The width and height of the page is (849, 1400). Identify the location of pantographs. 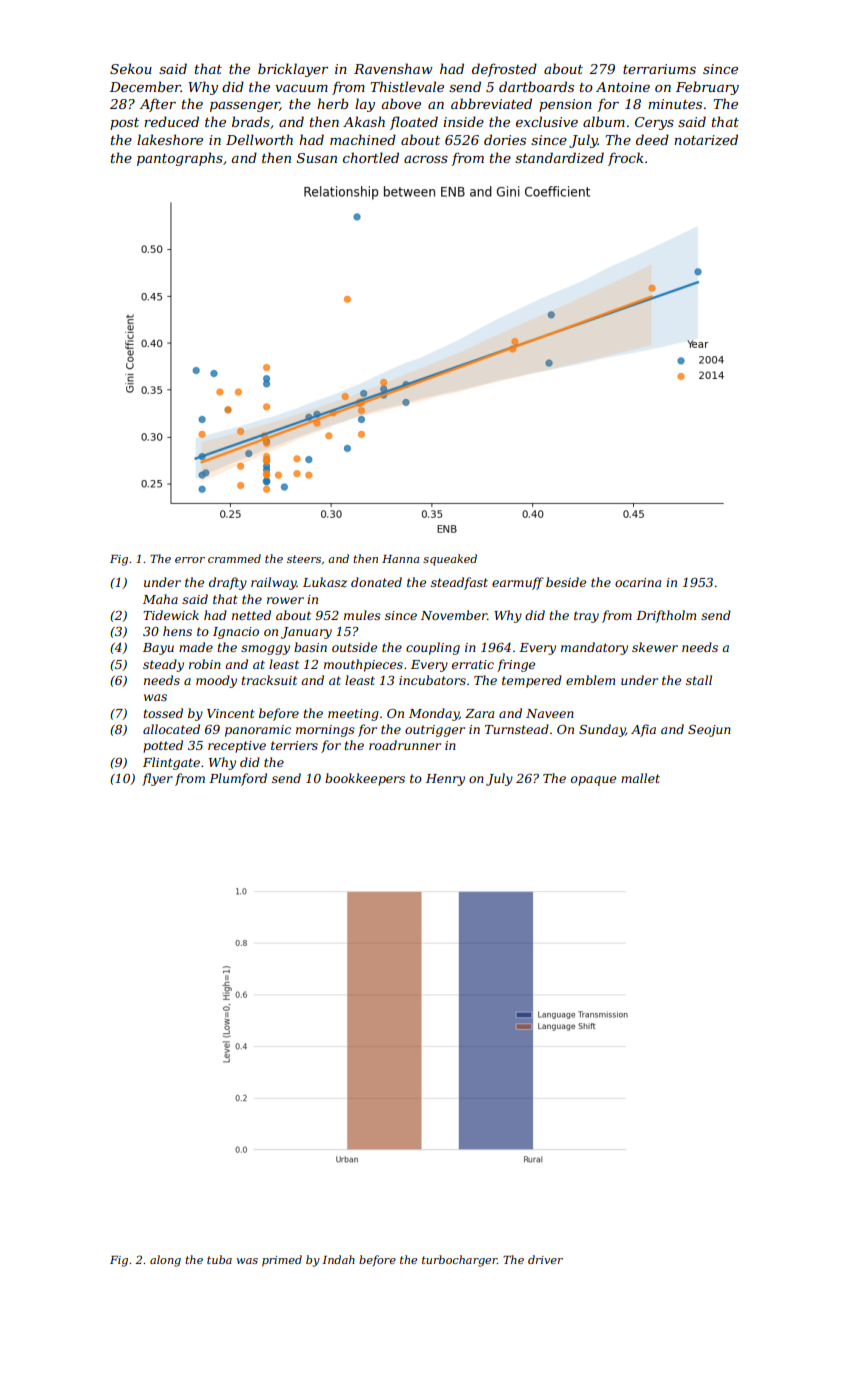
(180, 159).
